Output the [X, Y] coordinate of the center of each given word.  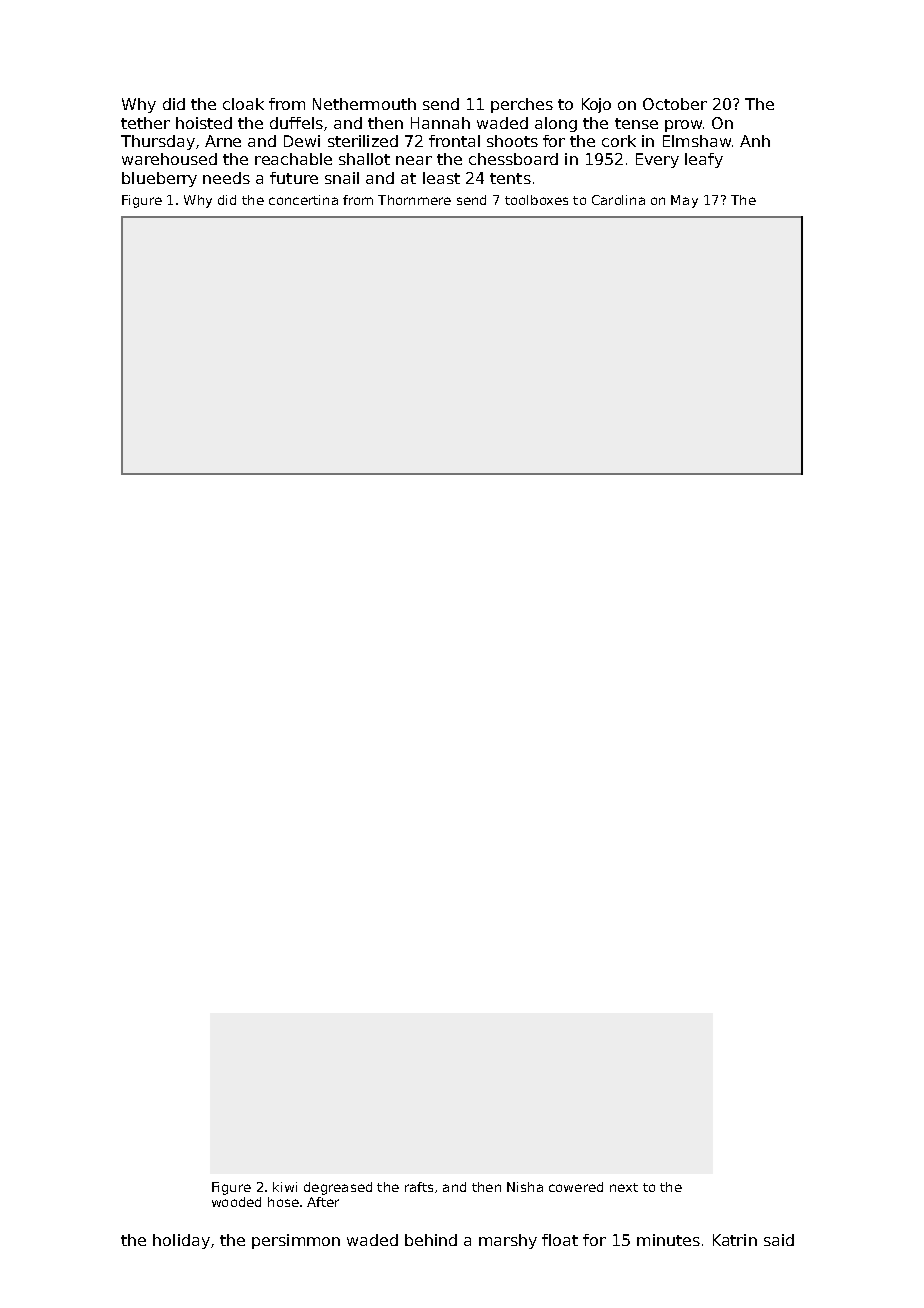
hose [283, 1202]
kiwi [285, 1187]
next [624, 1187]
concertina [303, 200]
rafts [419, 1187]
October [675, 104]
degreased [338, 1188]
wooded [236, 1202]
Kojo [596, 105]
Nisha [525, 1187]
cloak [243, 104]
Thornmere [414, 200]
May [684, 201]
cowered [576, 1187]
